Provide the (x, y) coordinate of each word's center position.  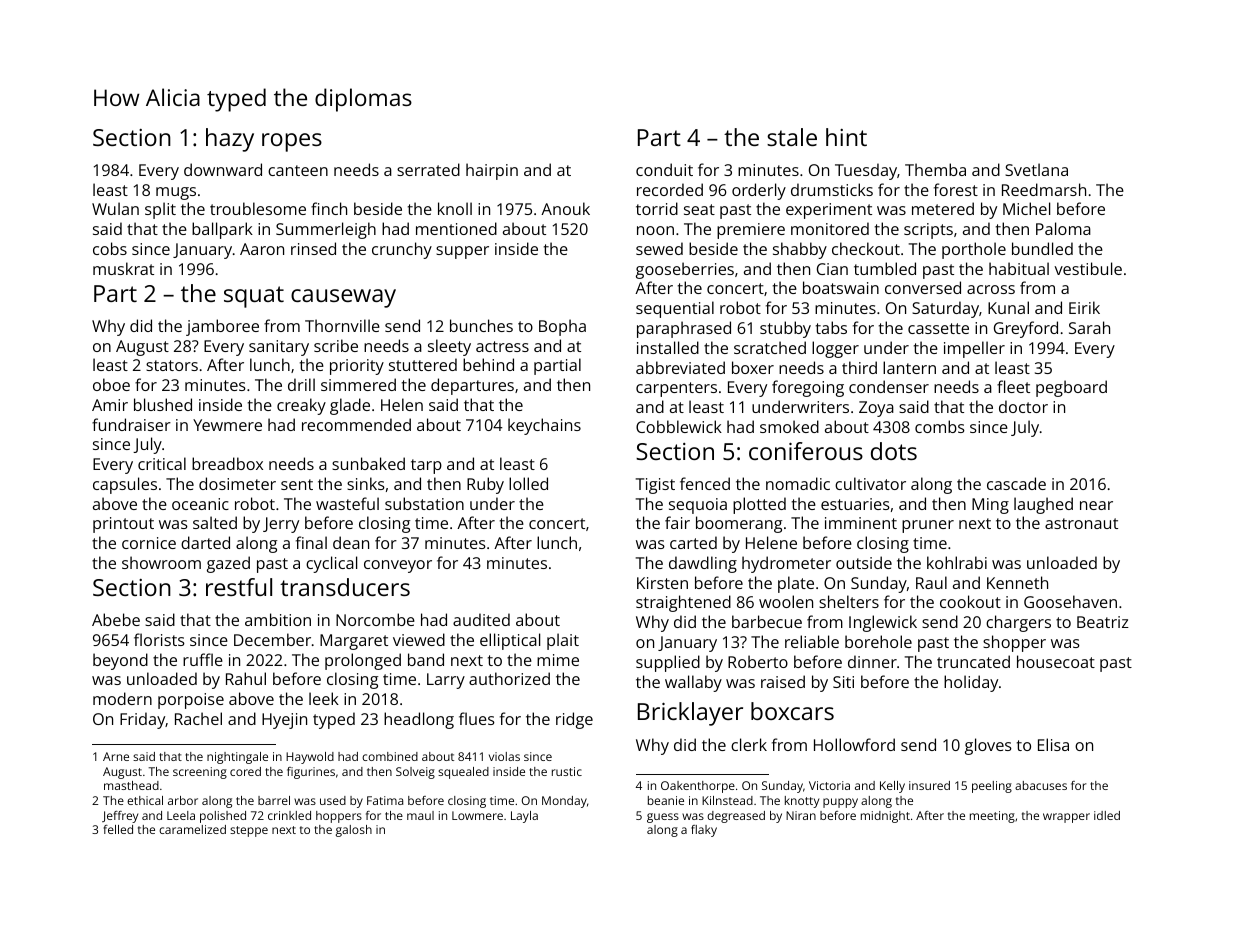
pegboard (1071, 388)
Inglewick (883, 623)
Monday (564, 802)
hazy (230, 140)
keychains (544, 426)
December (272, 639)
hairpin (492, 171)
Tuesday (866, 171)
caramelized (192, 829)
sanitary (279, 348)
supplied (668, 663)
